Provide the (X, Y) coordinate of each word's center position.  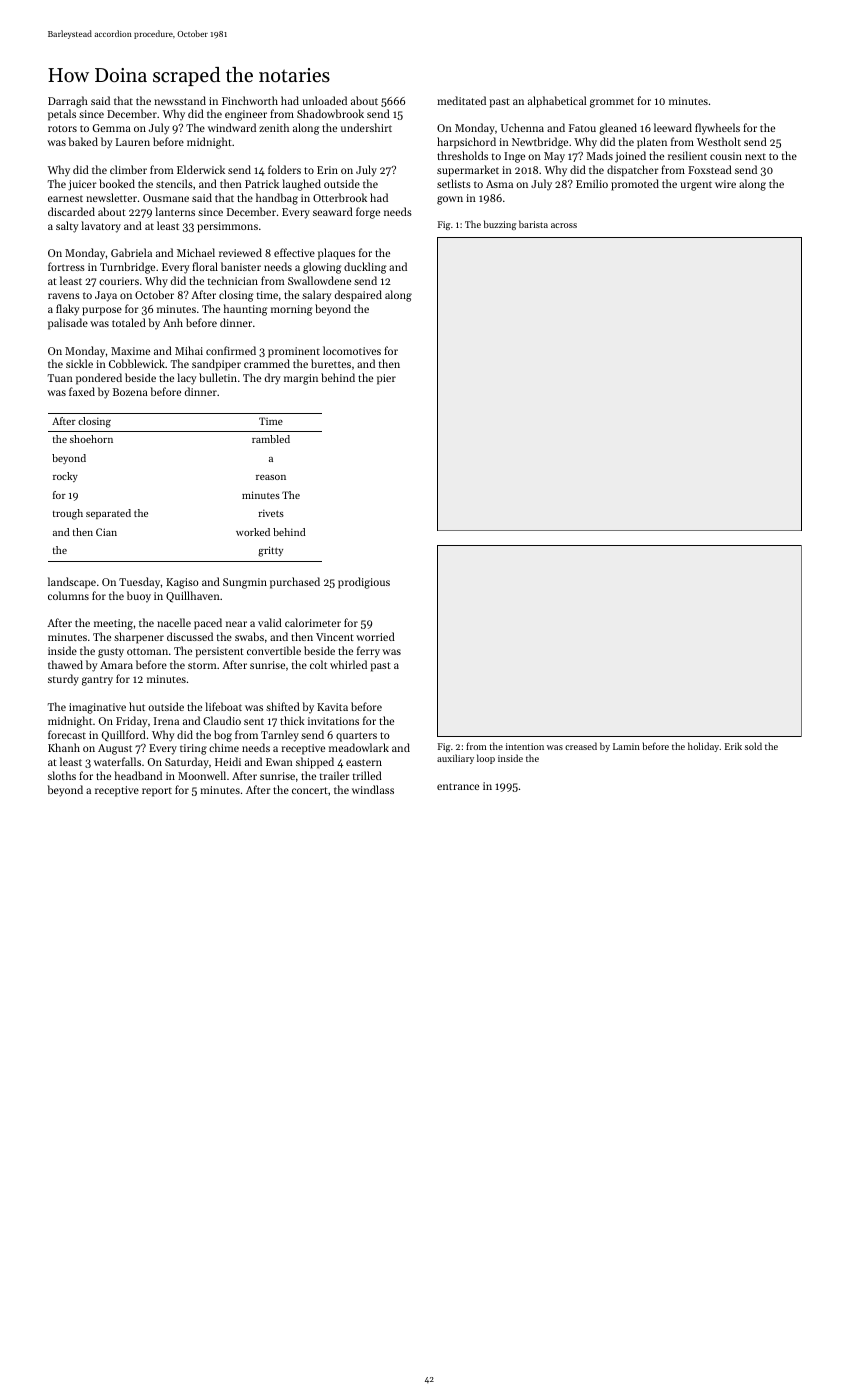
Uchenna (522, 127)
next (755, 156)
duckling (365, 268)
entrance (458, 786)
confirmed (231, 350)
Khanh (64, 747)
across (564, 225)
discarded (71, 211)
